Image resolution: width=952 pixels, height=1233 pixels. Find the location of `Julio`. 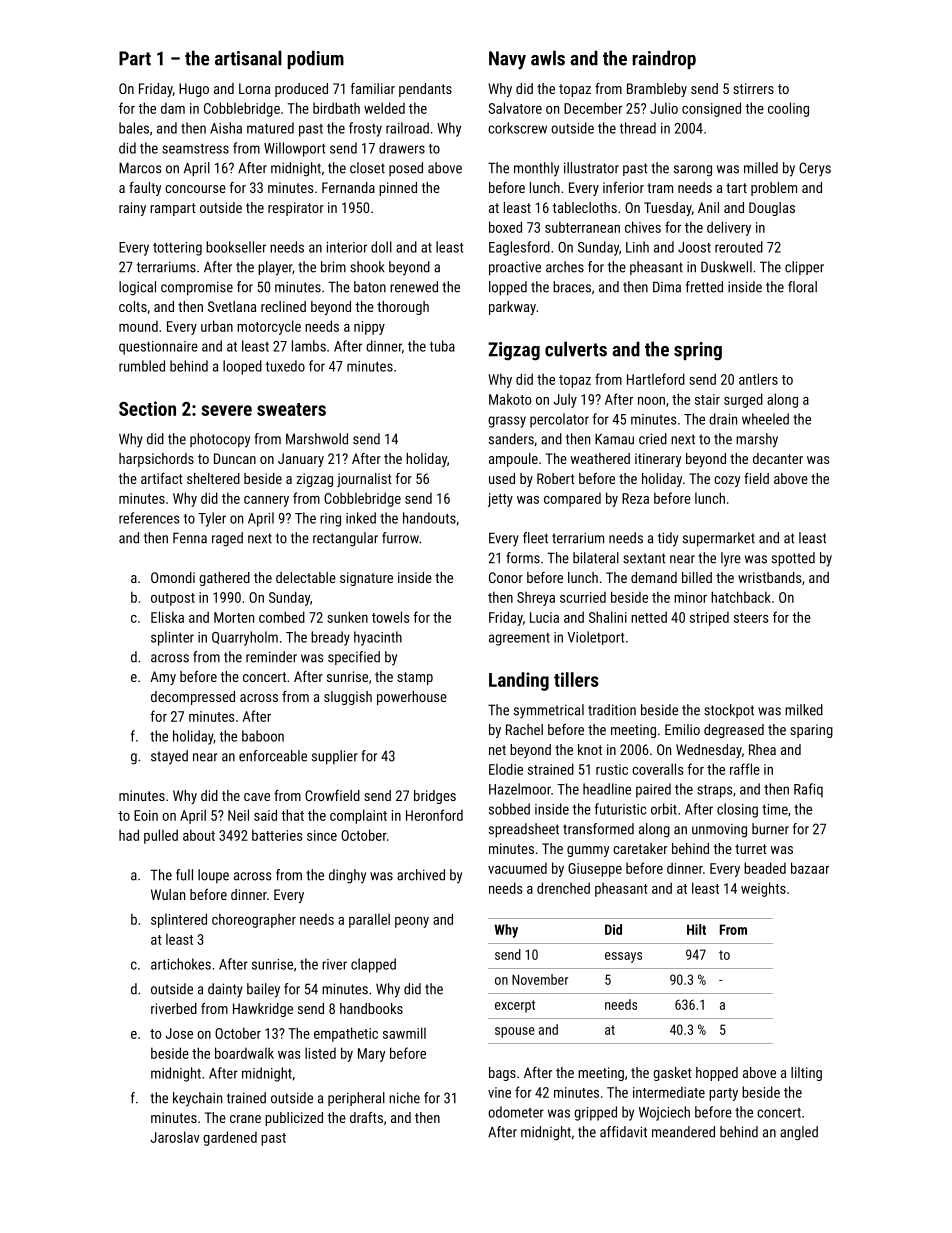

Julio is located at coordinates (664, 108).
